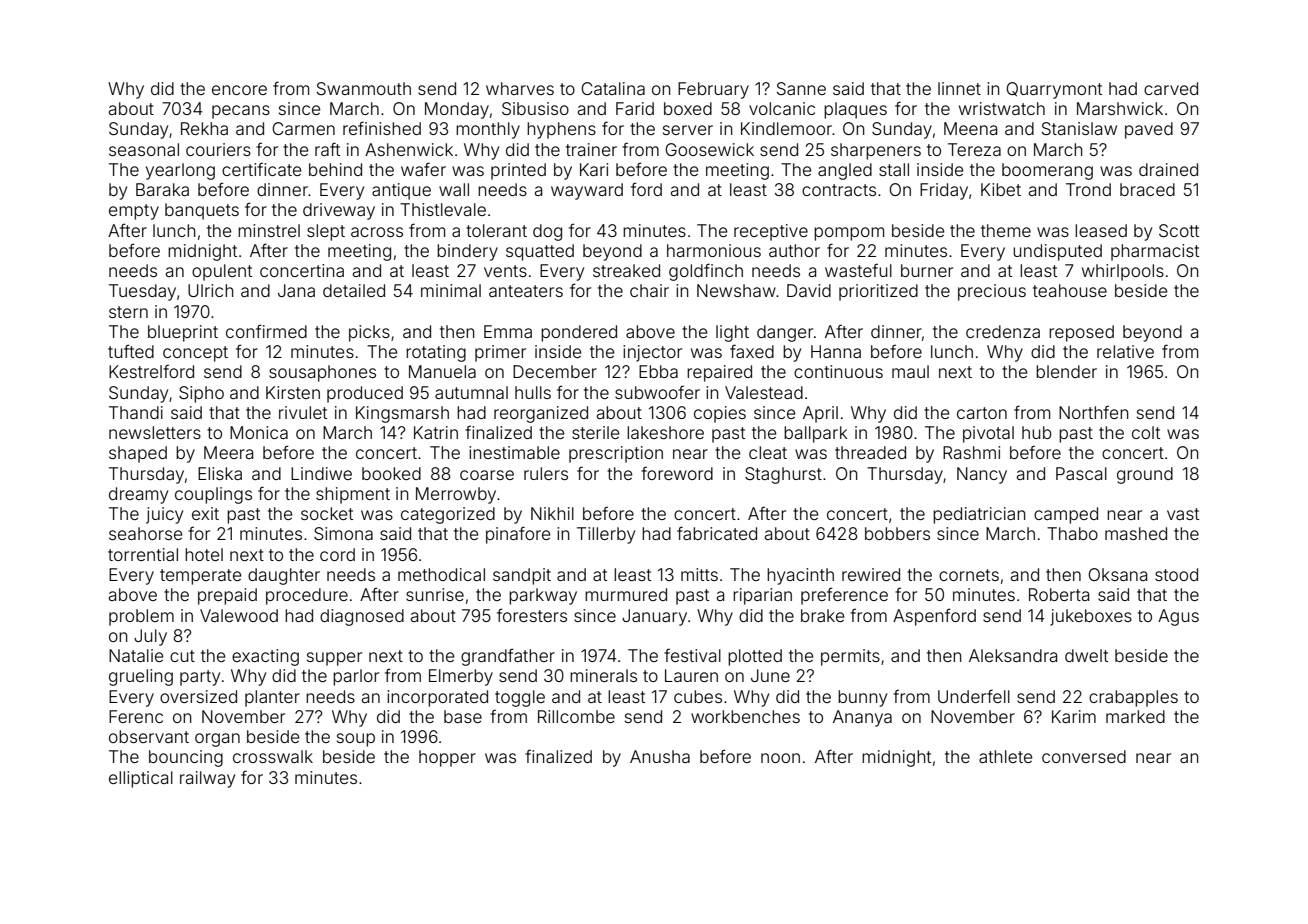 Image resolution: width=1308 pixels, height=924 pixels. What do you see at coordinates (654, 617) in the screenshot?
I see `January` at bounding box center [654, 617].
